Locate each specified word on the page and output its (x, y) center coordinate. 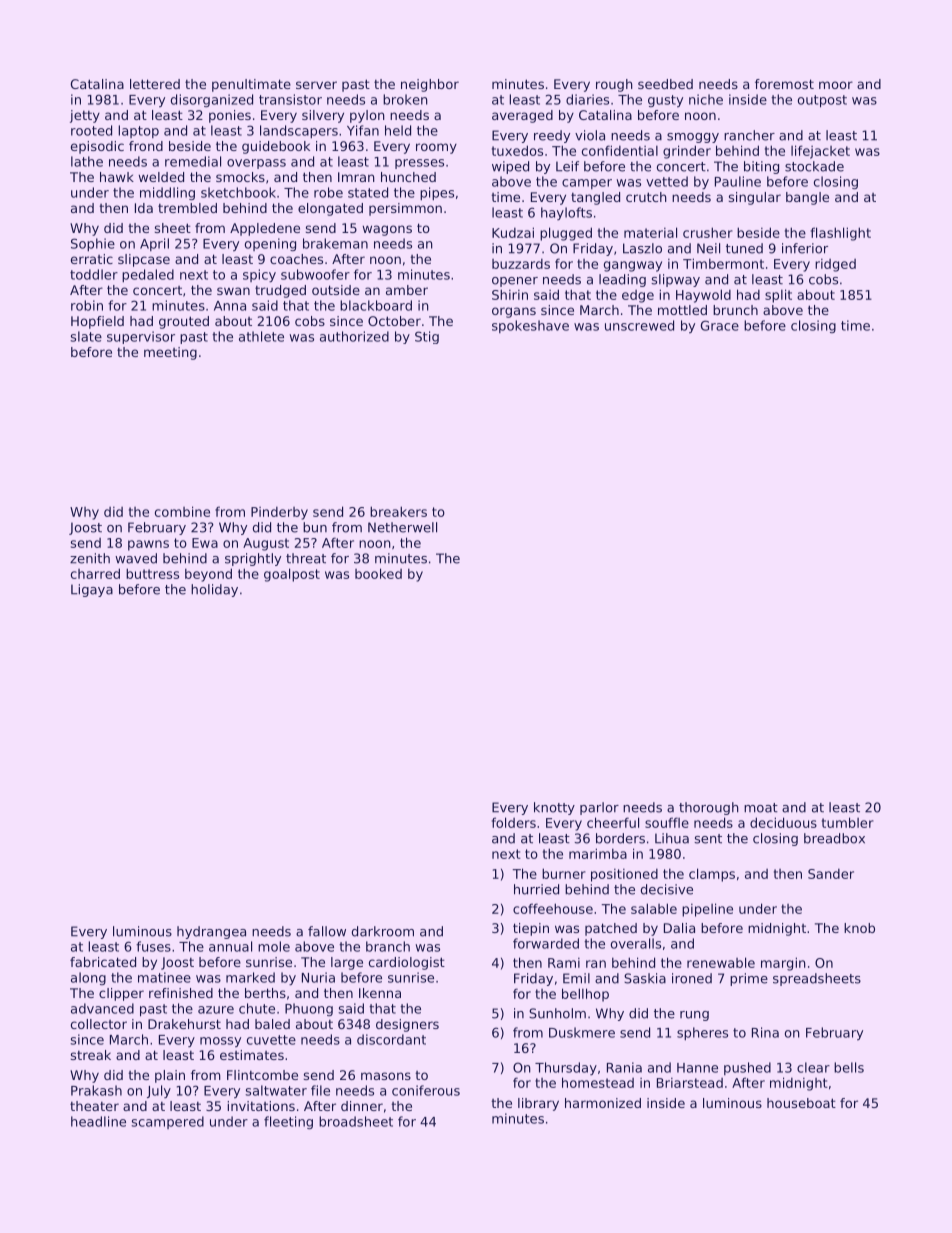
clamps (712, 875)
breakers (398, 511)
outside (336, 290)
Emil (576, 978)
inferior (805, 248)
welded (161, 177)
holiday (214, 590)
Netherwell (402, 527)
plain (170, 1076)
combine (182, 511)
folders (514, 822)
